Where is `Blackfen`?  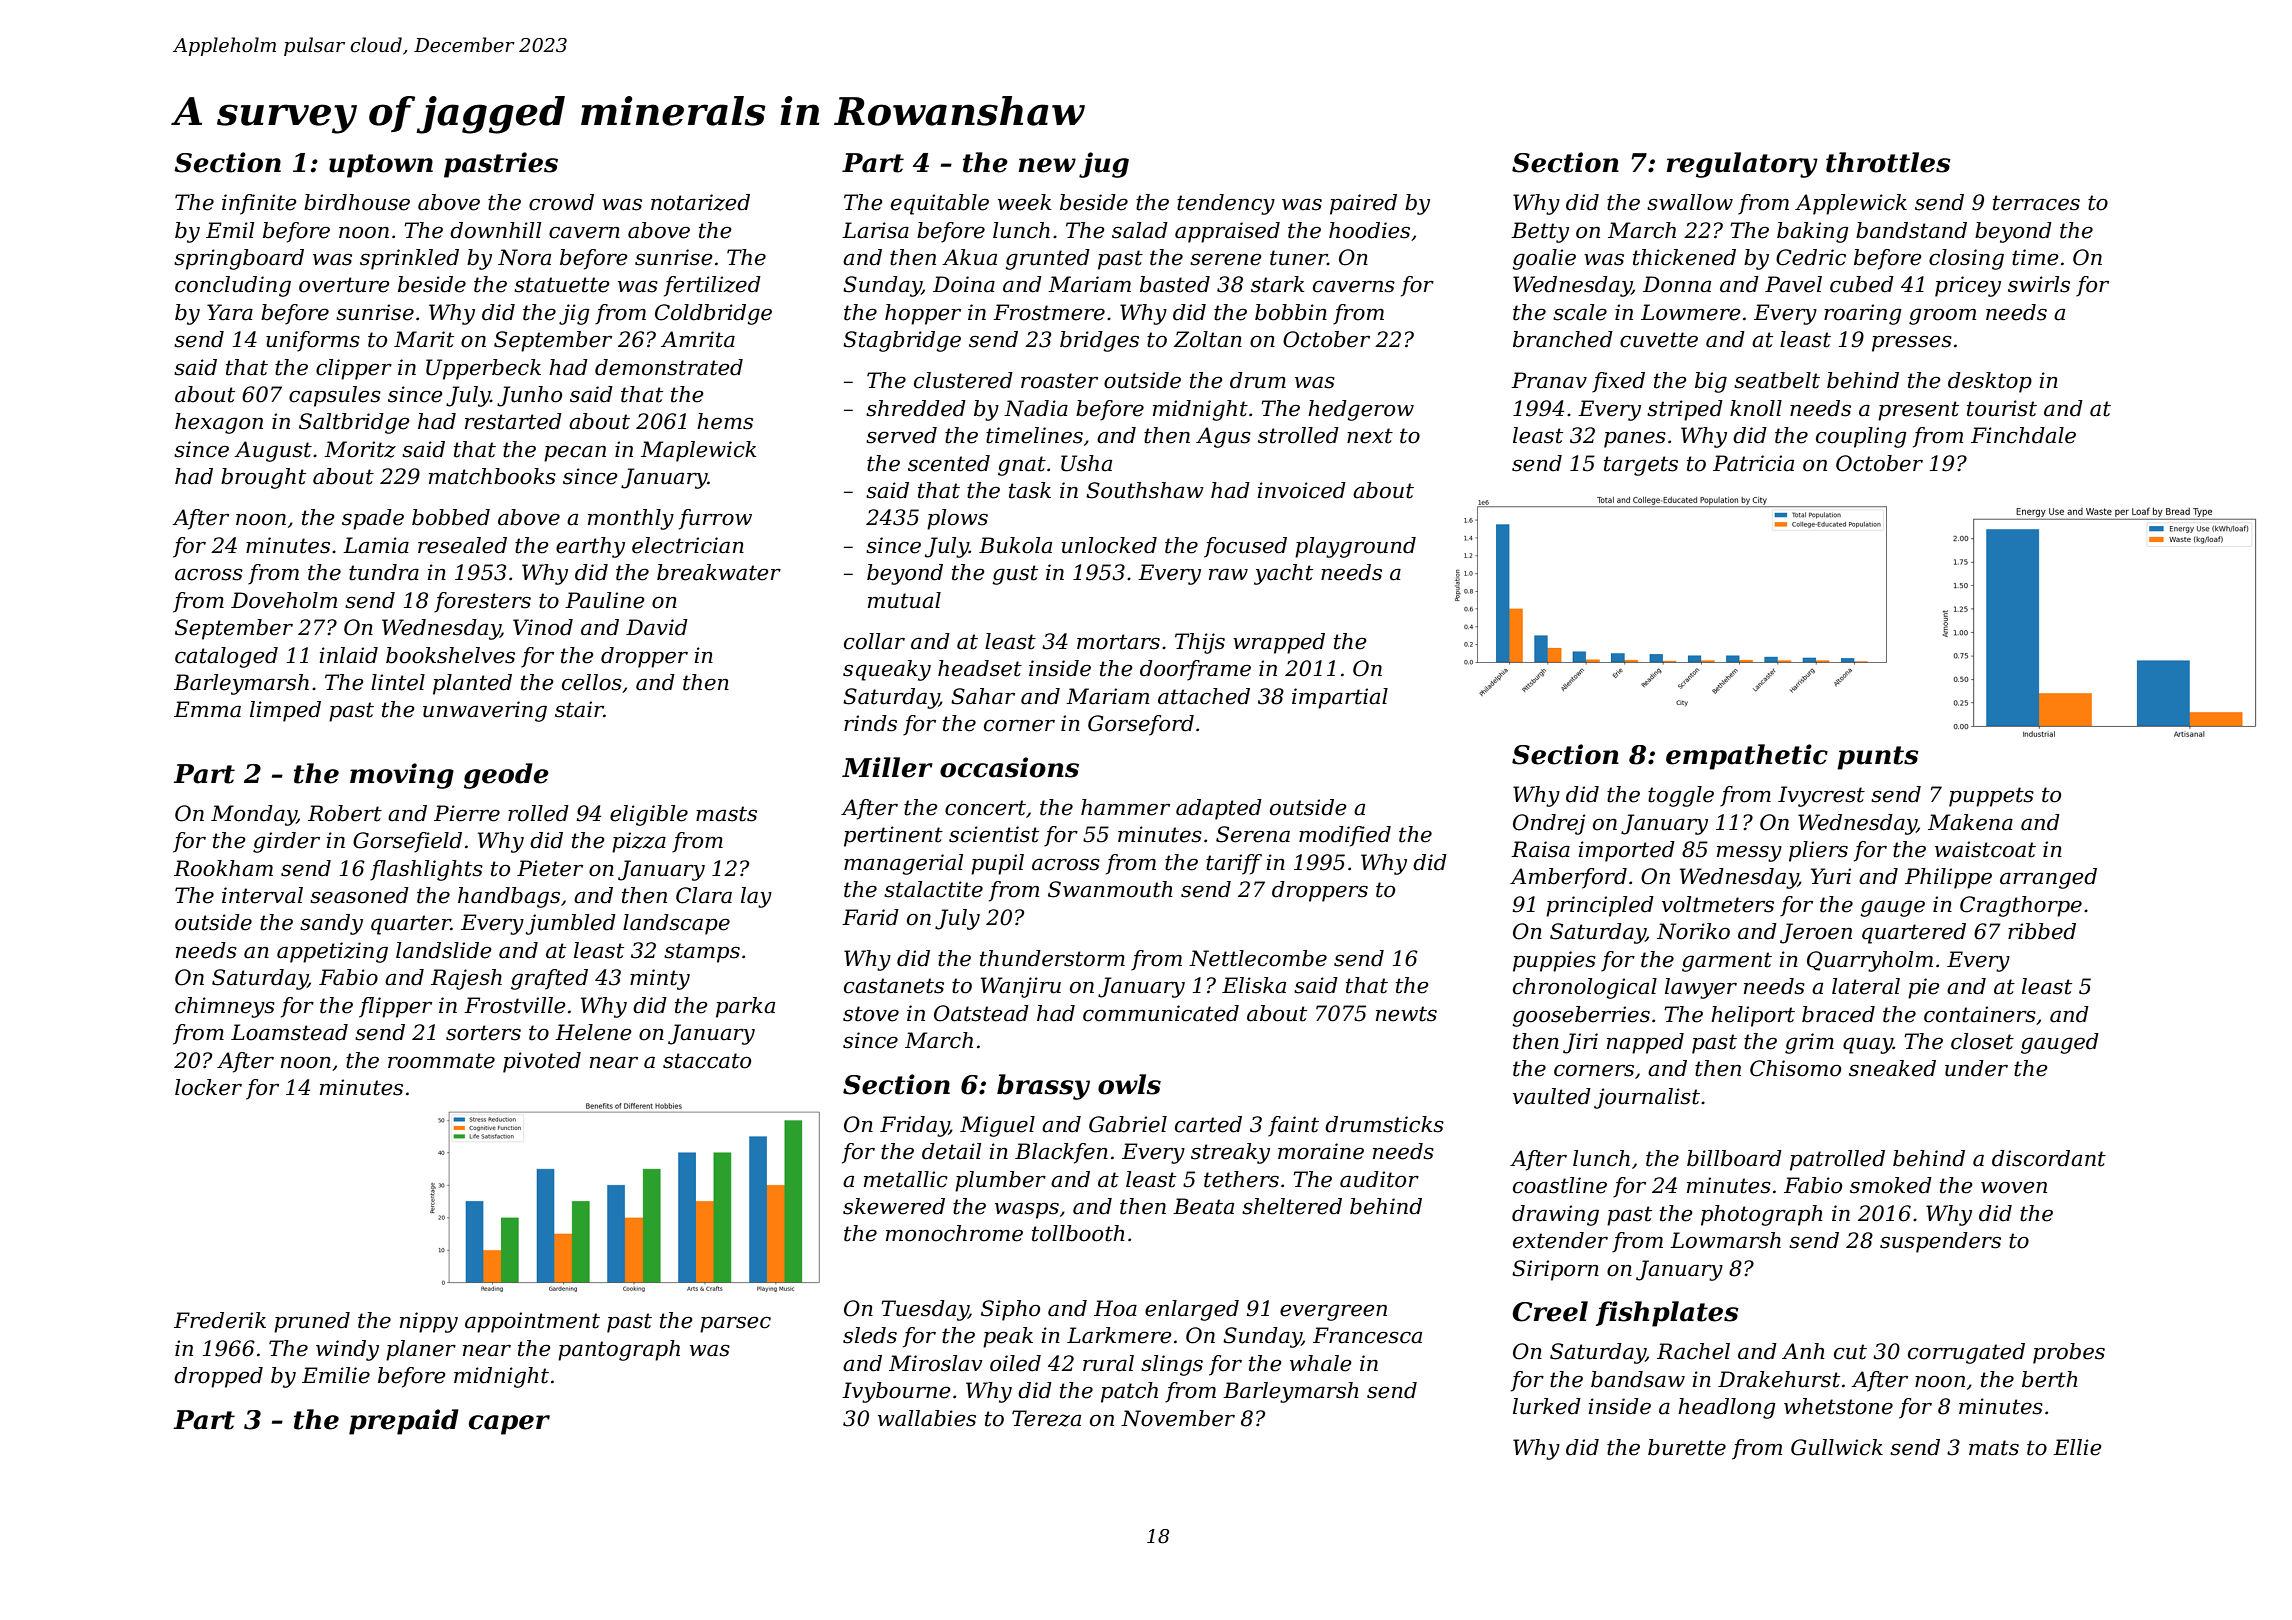
Blackfen is located at coordinates (1061, 1153).
